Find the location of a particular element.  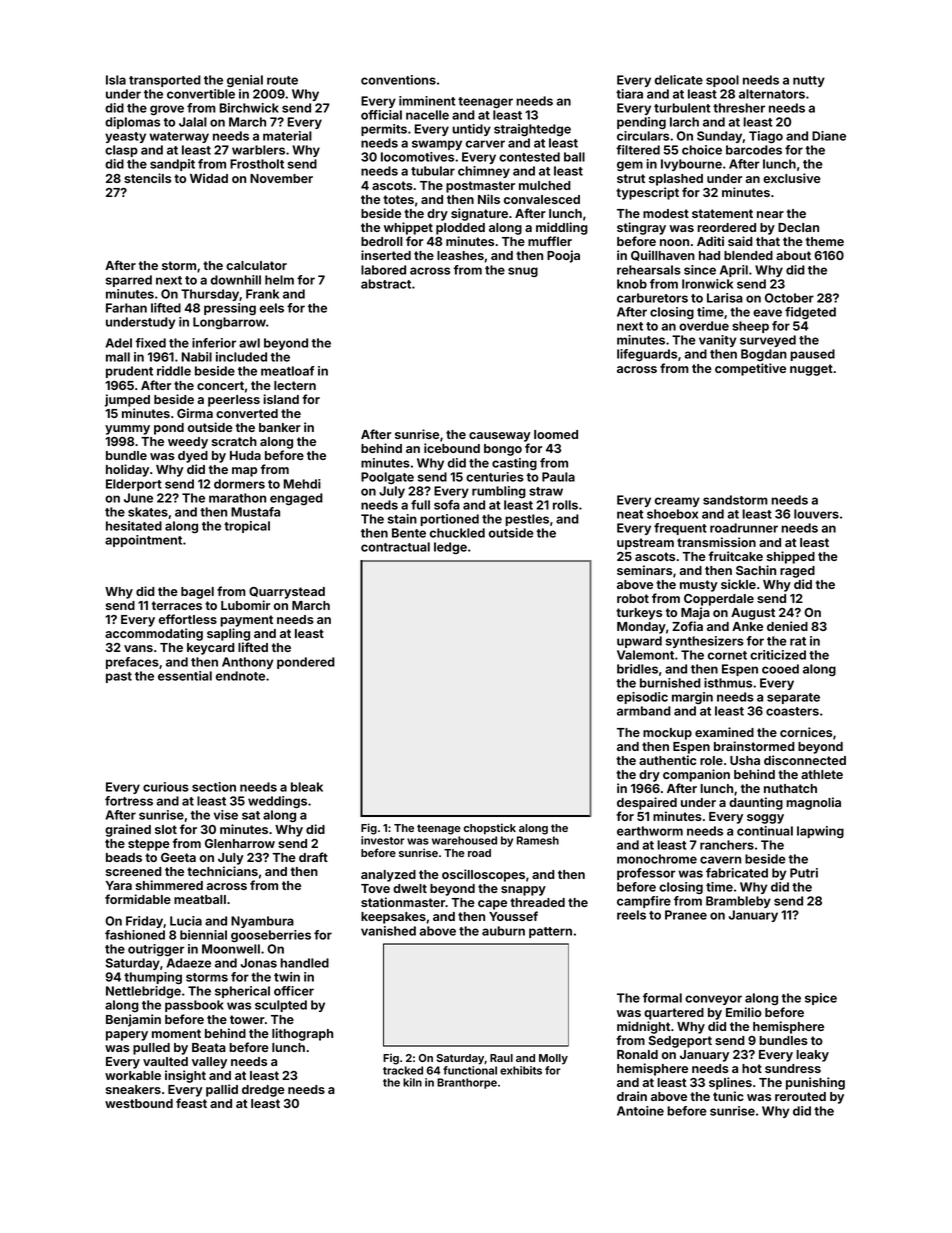

dredge is located at coordinates (263, 1091).
